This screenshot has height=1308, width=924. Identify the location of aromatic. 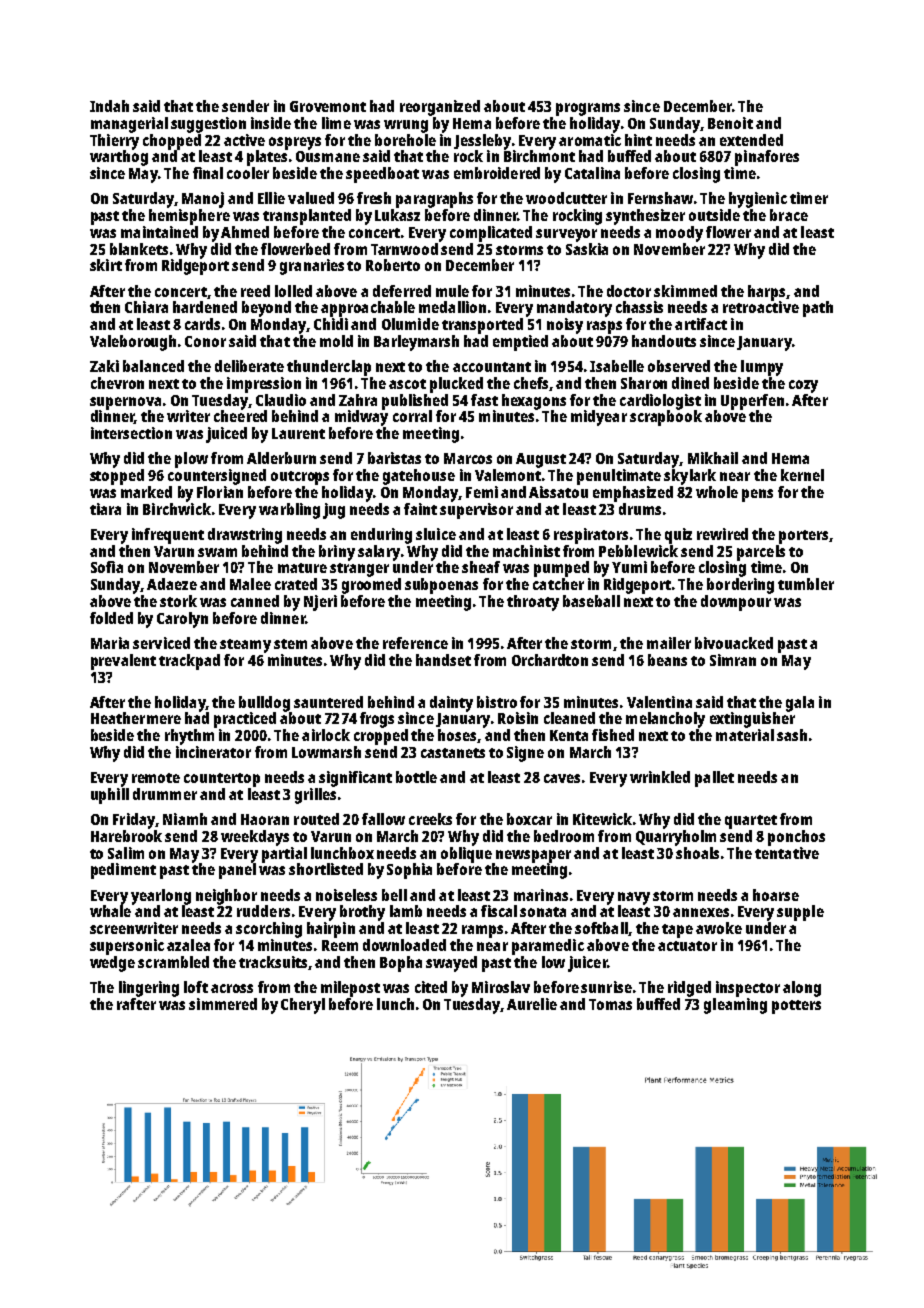
(590, 140).
